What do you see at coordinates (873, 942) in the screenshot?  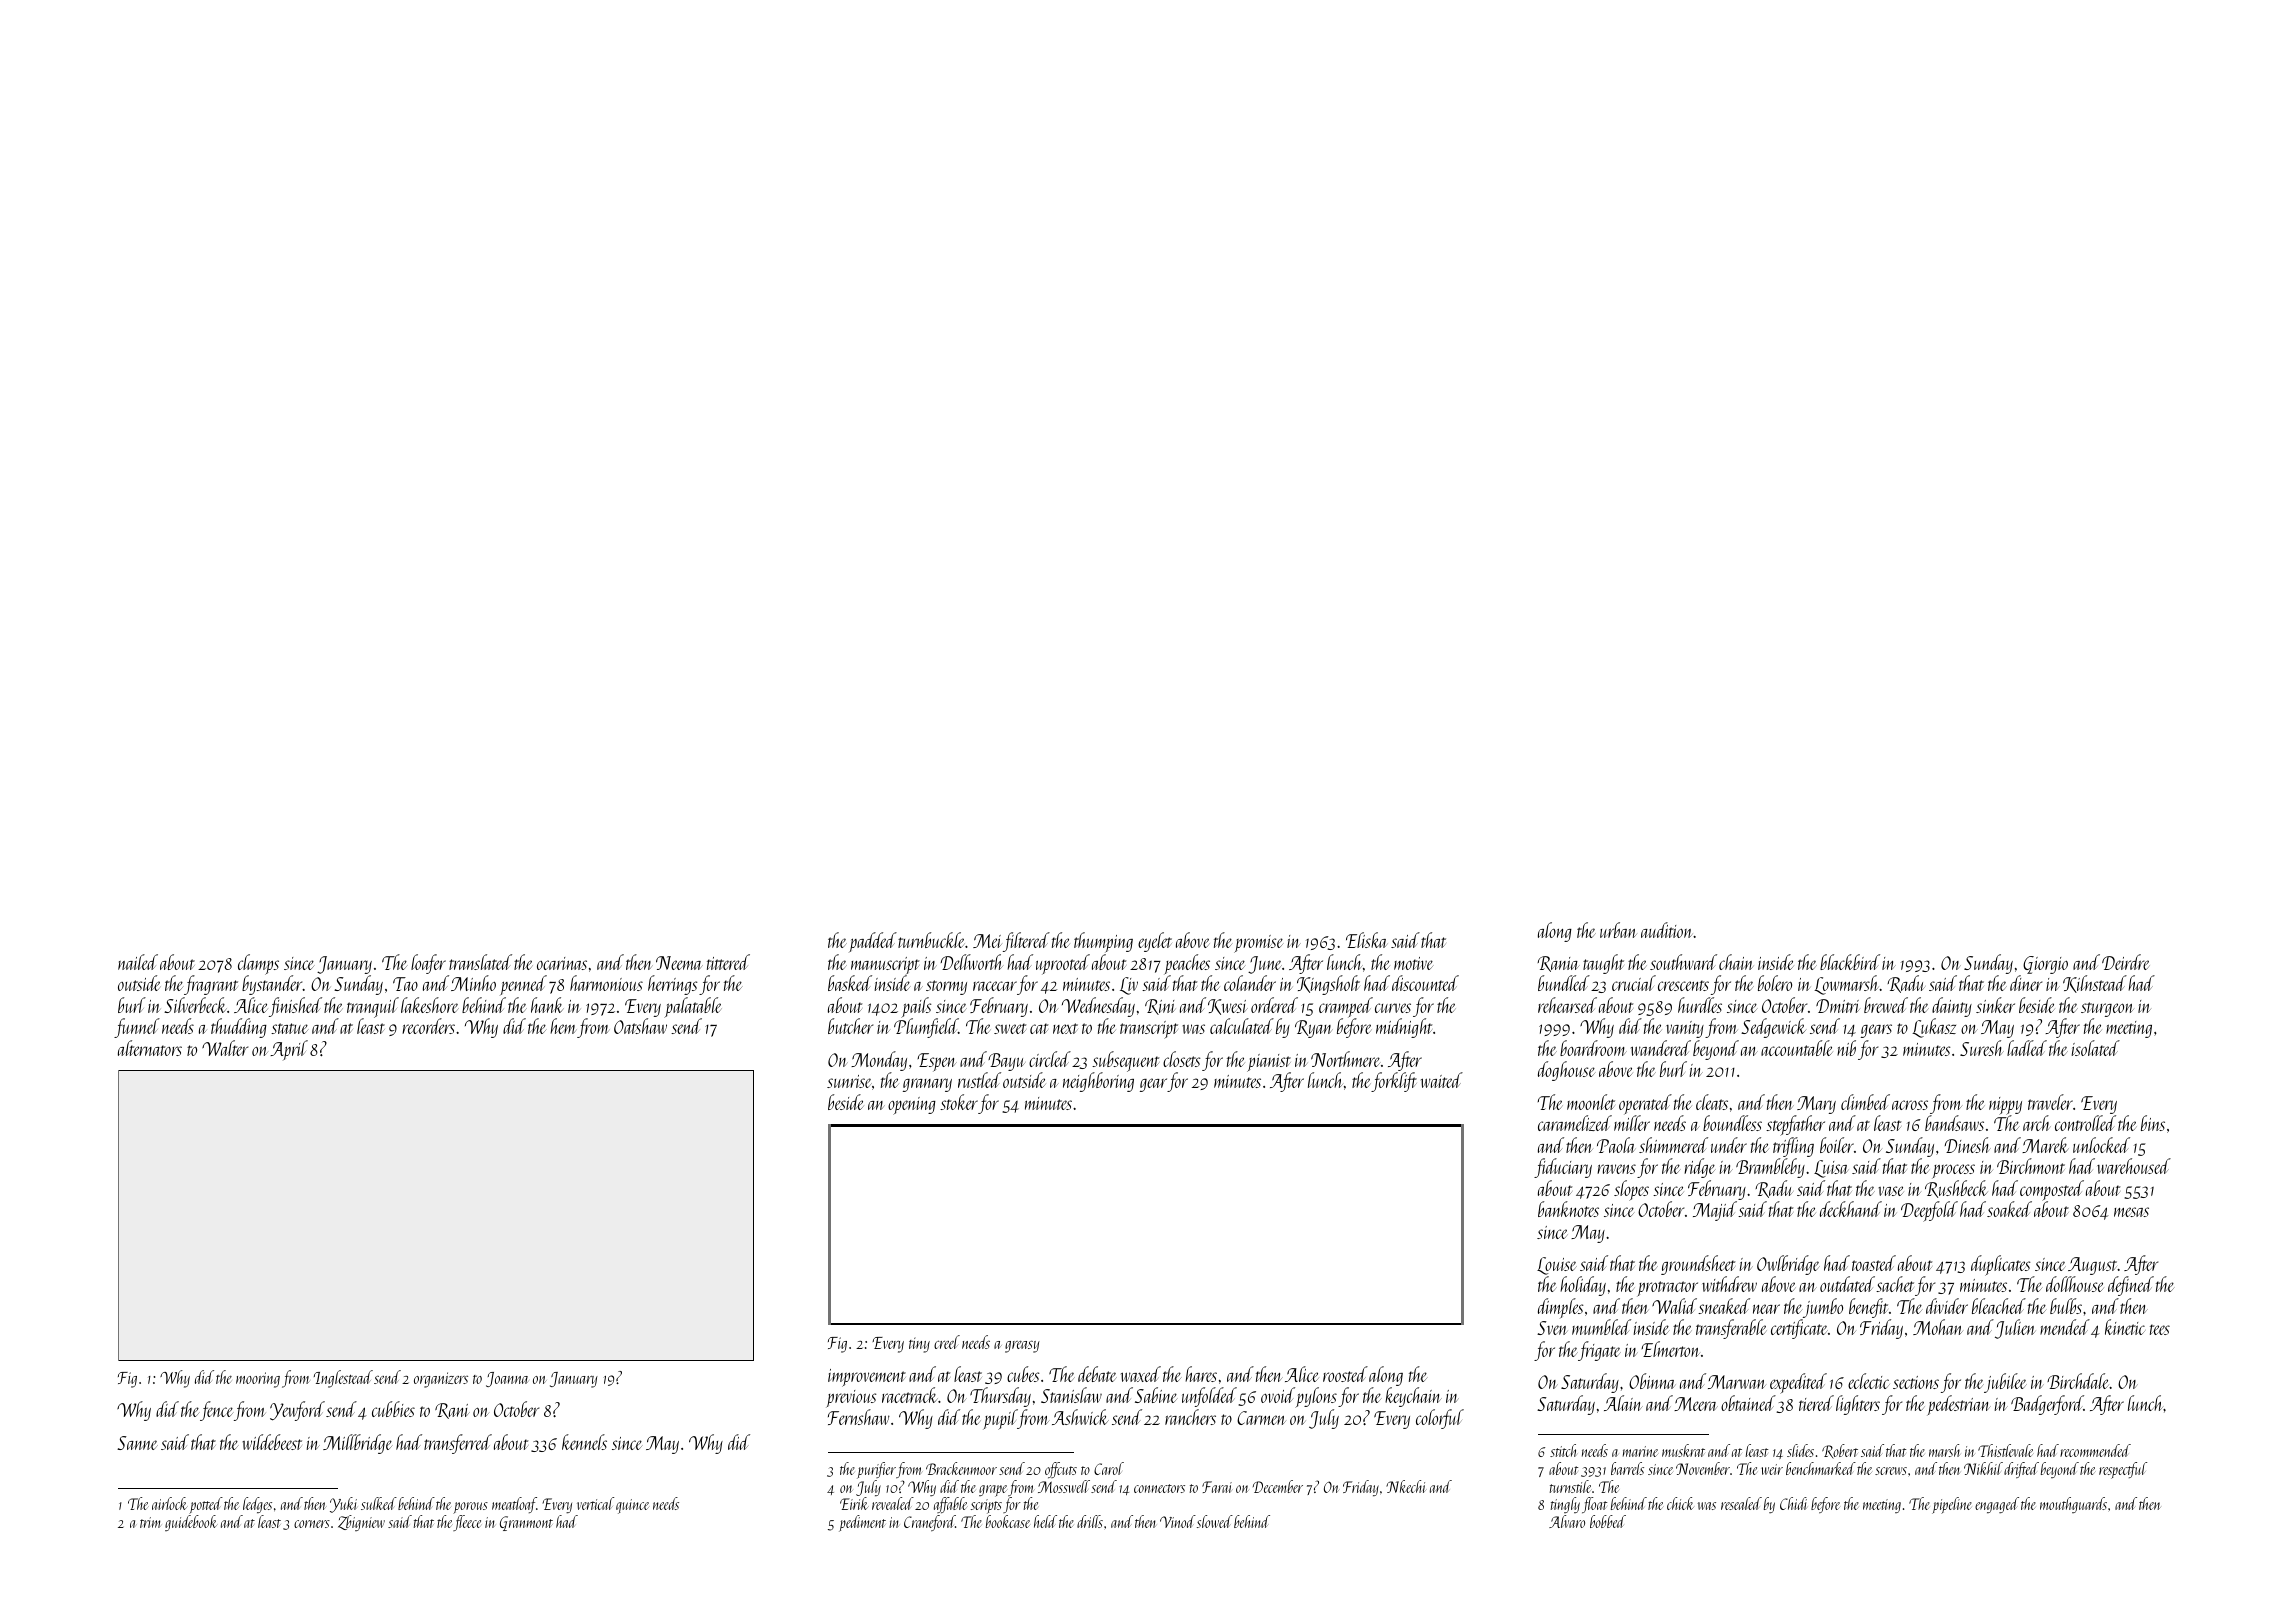 I see `padded` at bounding box center [873, 942].
